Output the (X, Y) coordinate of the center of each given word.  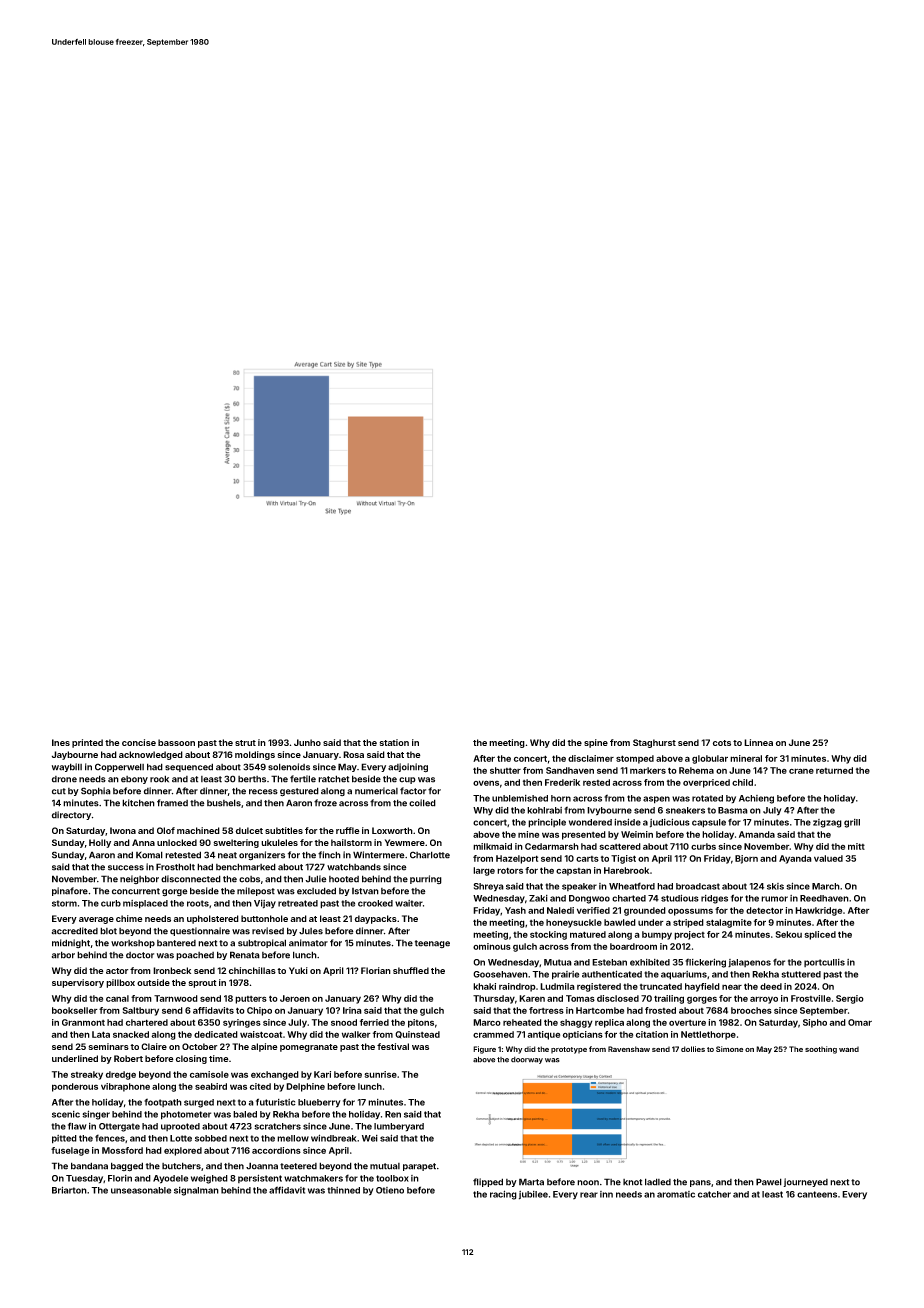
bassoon (176, 742)
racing (503, 1195)
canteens (817, 1194)
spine (596, 743)
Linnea (758, 742)
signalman (196, 1191)
